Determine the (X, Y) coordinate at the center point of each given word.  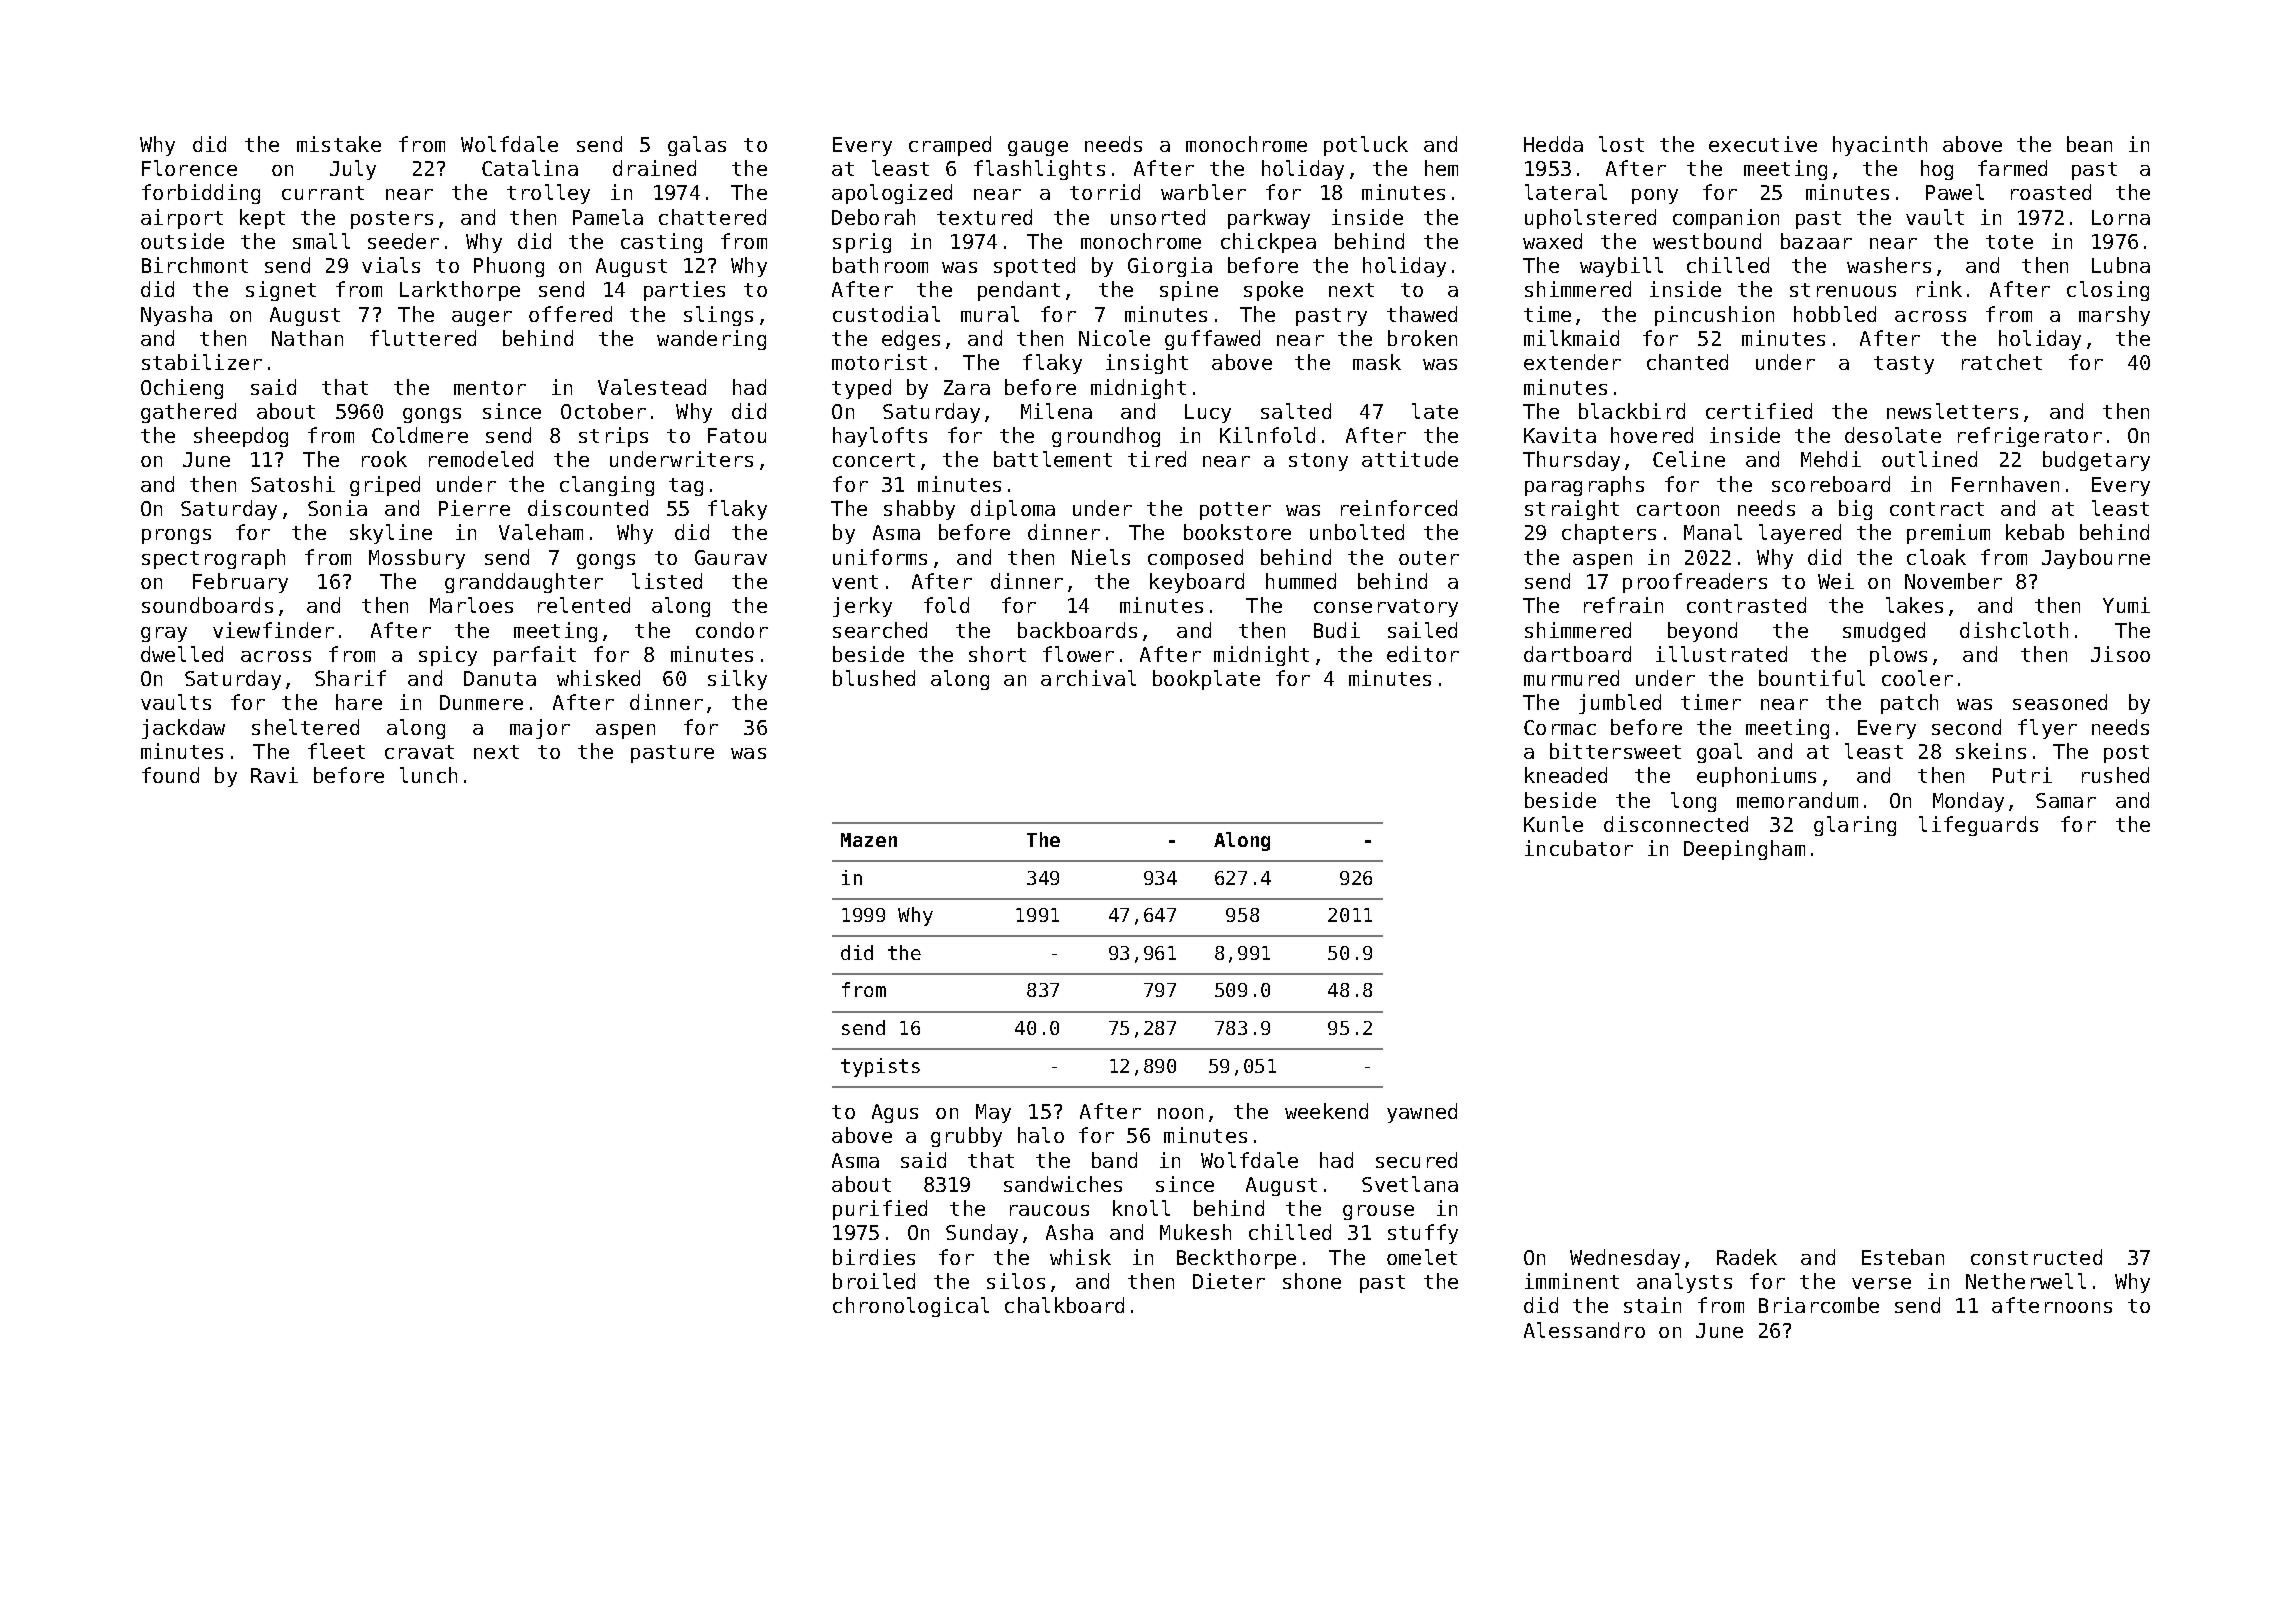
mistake (339, 144)
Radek (1747, 1257)
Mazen (869, 840)
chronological (911, 1307)
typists (880, 1067)
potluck (1366, 146)
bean (2089, 144)
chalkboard (1064, 1305)
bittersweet (1615, 751)
